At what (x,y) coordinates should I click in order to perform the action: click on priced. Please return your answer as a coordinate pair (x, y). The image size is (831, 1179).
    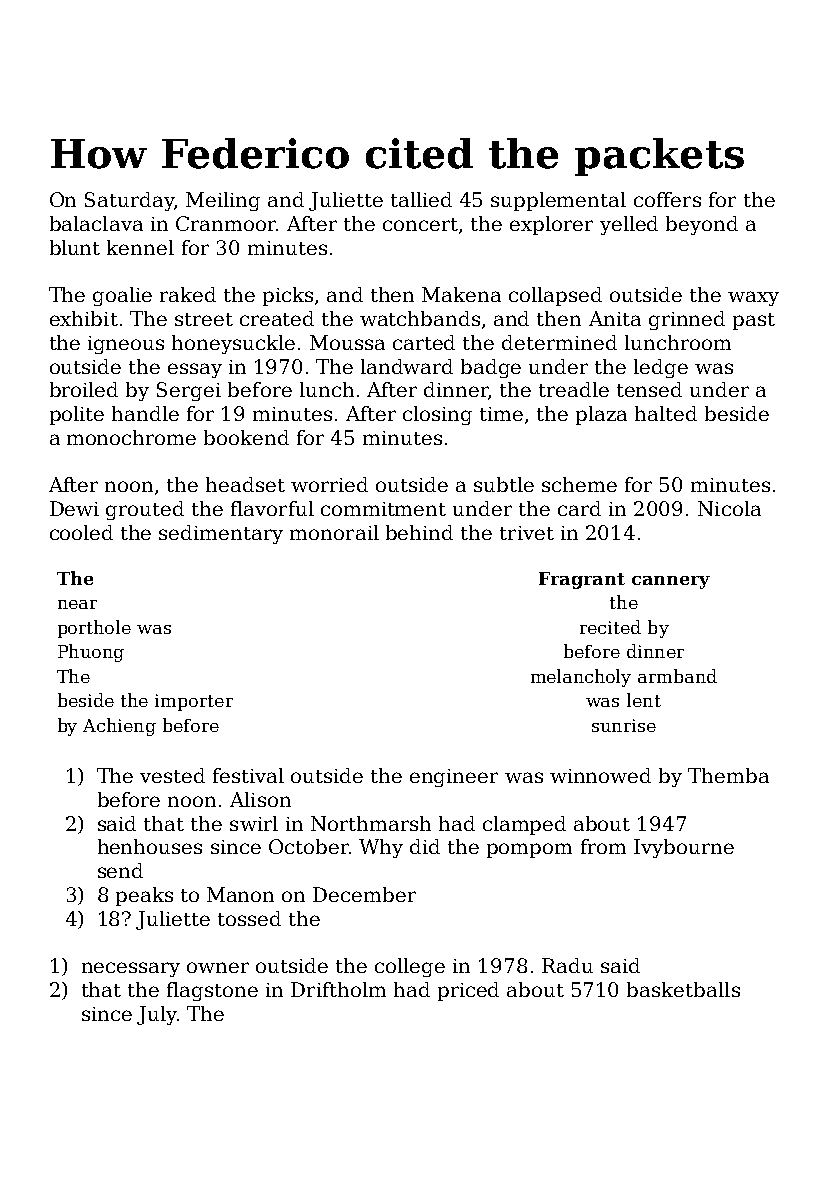
    Looking at the image, I should click on (468, 991).
